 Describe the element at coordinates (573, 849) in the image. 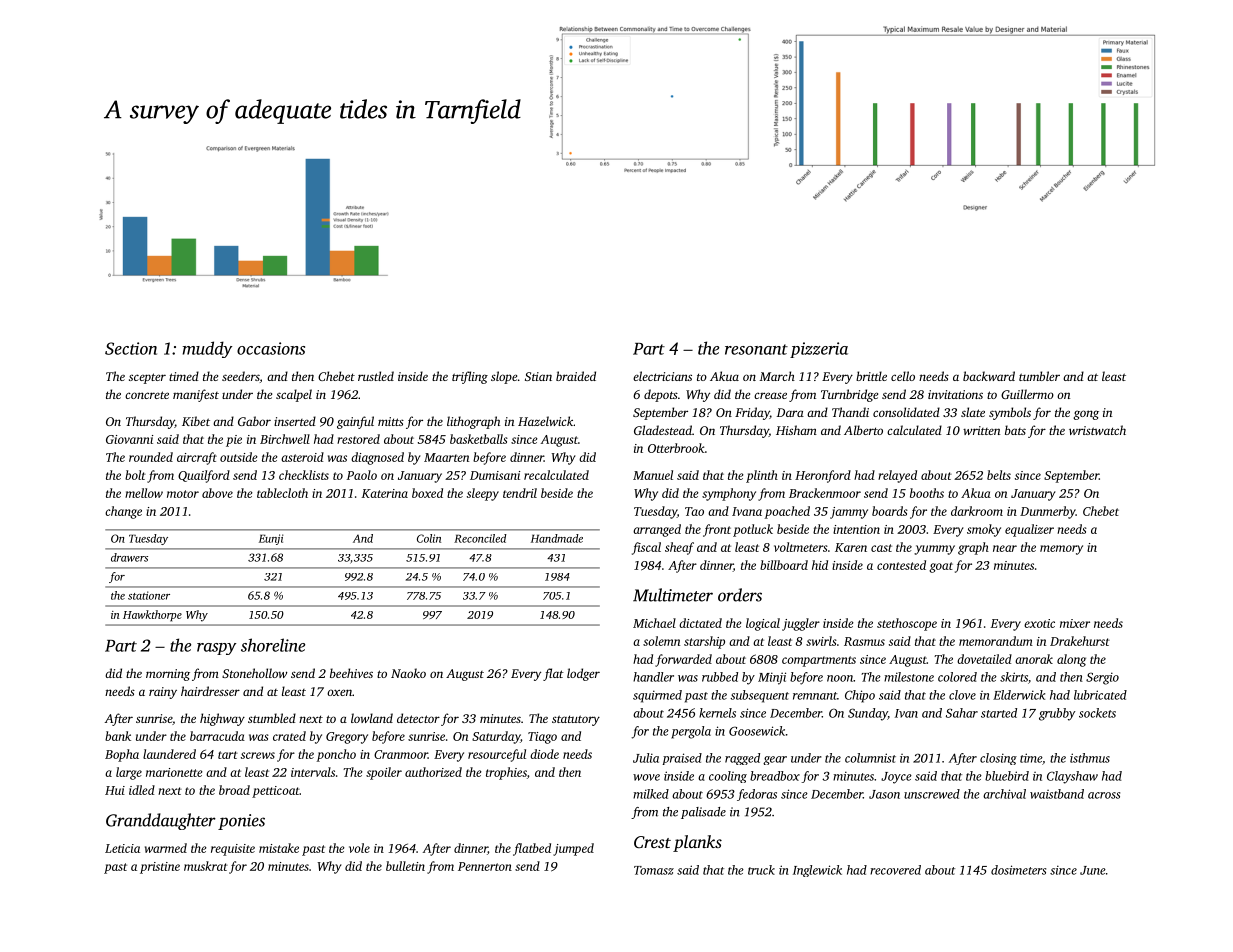

I see `jumped` at that location.
